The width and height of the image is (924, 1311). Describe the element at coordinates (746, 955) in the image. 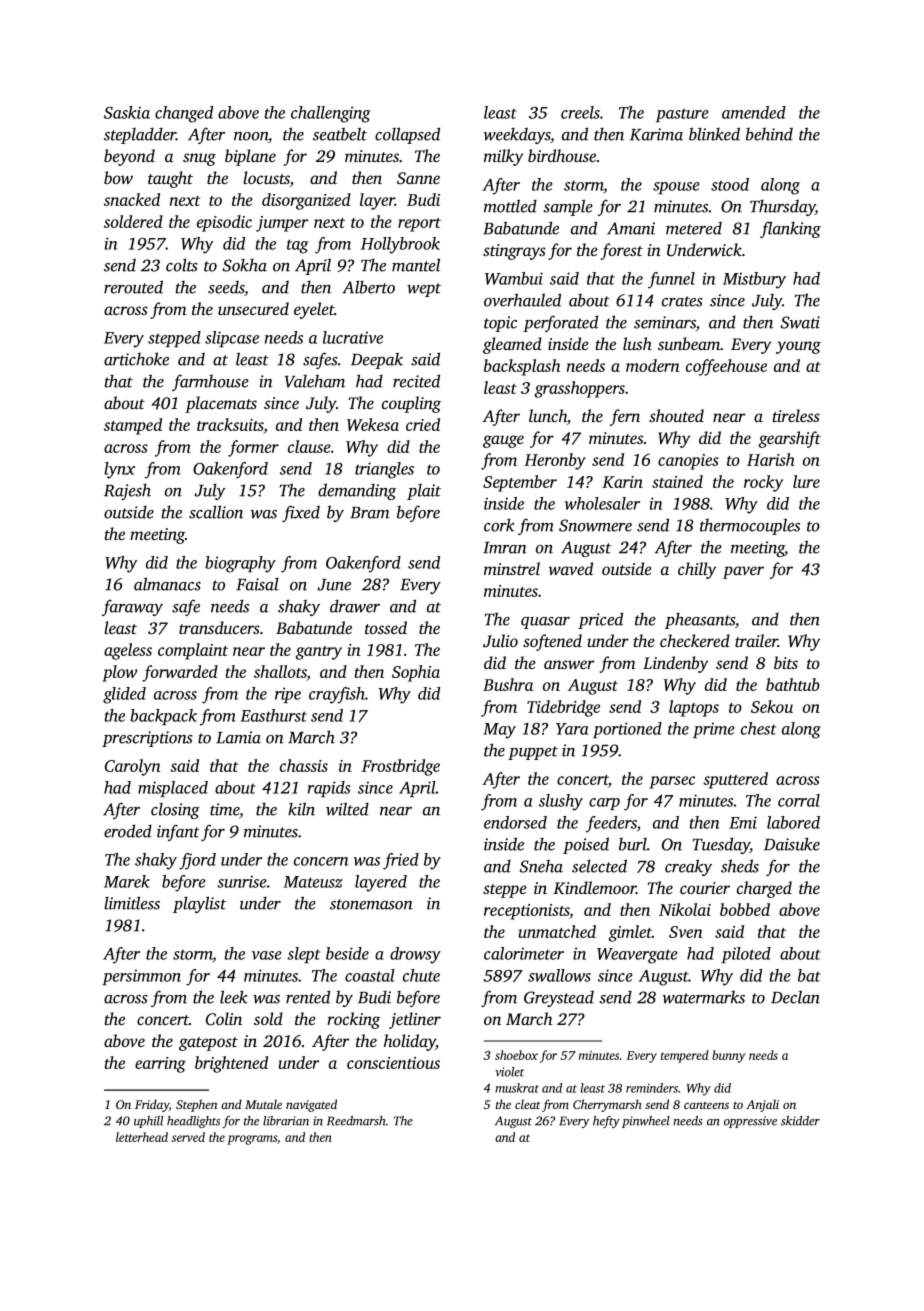

I see `piloted` at that location.
